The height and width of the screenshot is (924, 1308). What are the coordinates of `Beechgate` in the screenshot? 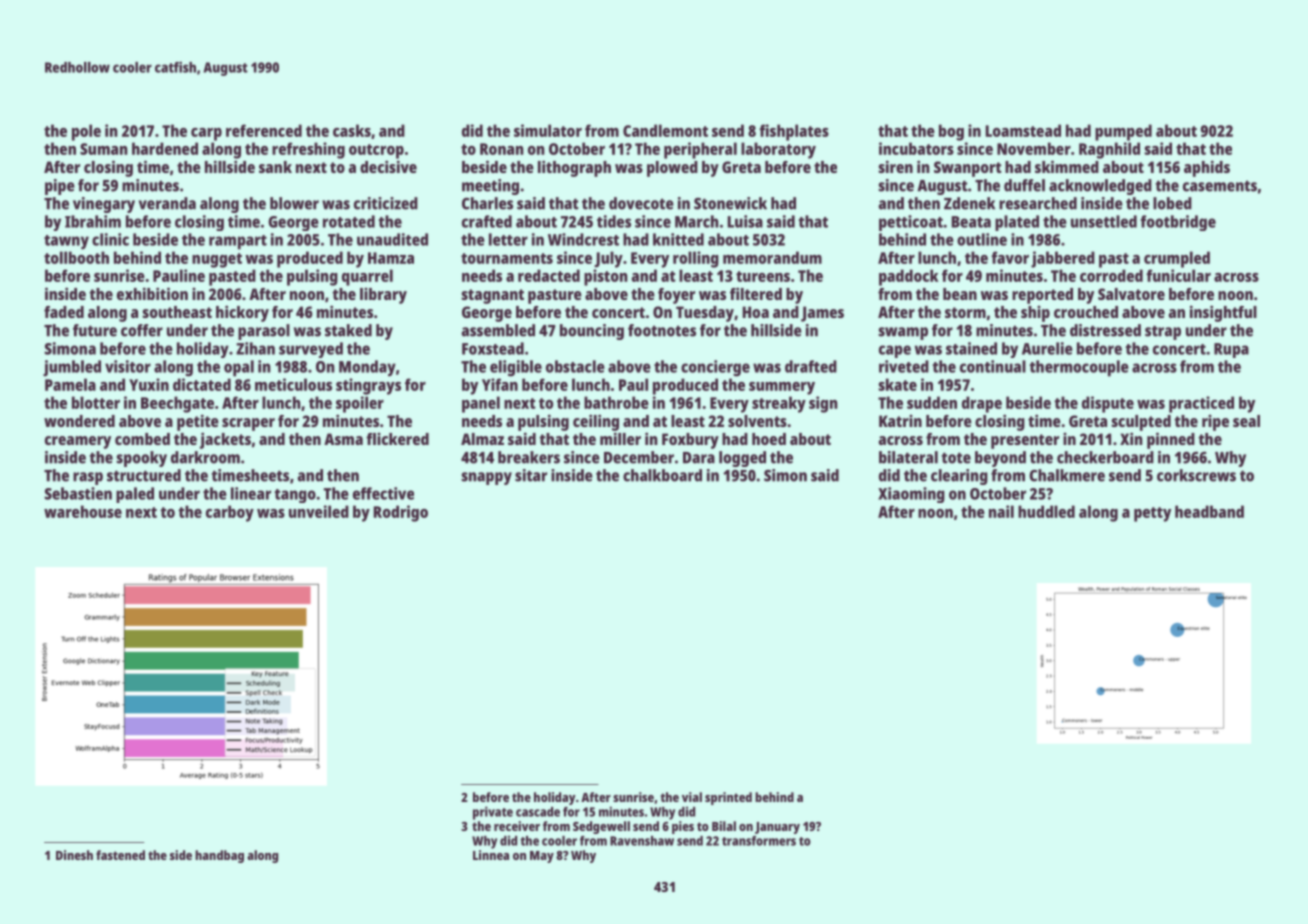 It's located at (177, 404).
